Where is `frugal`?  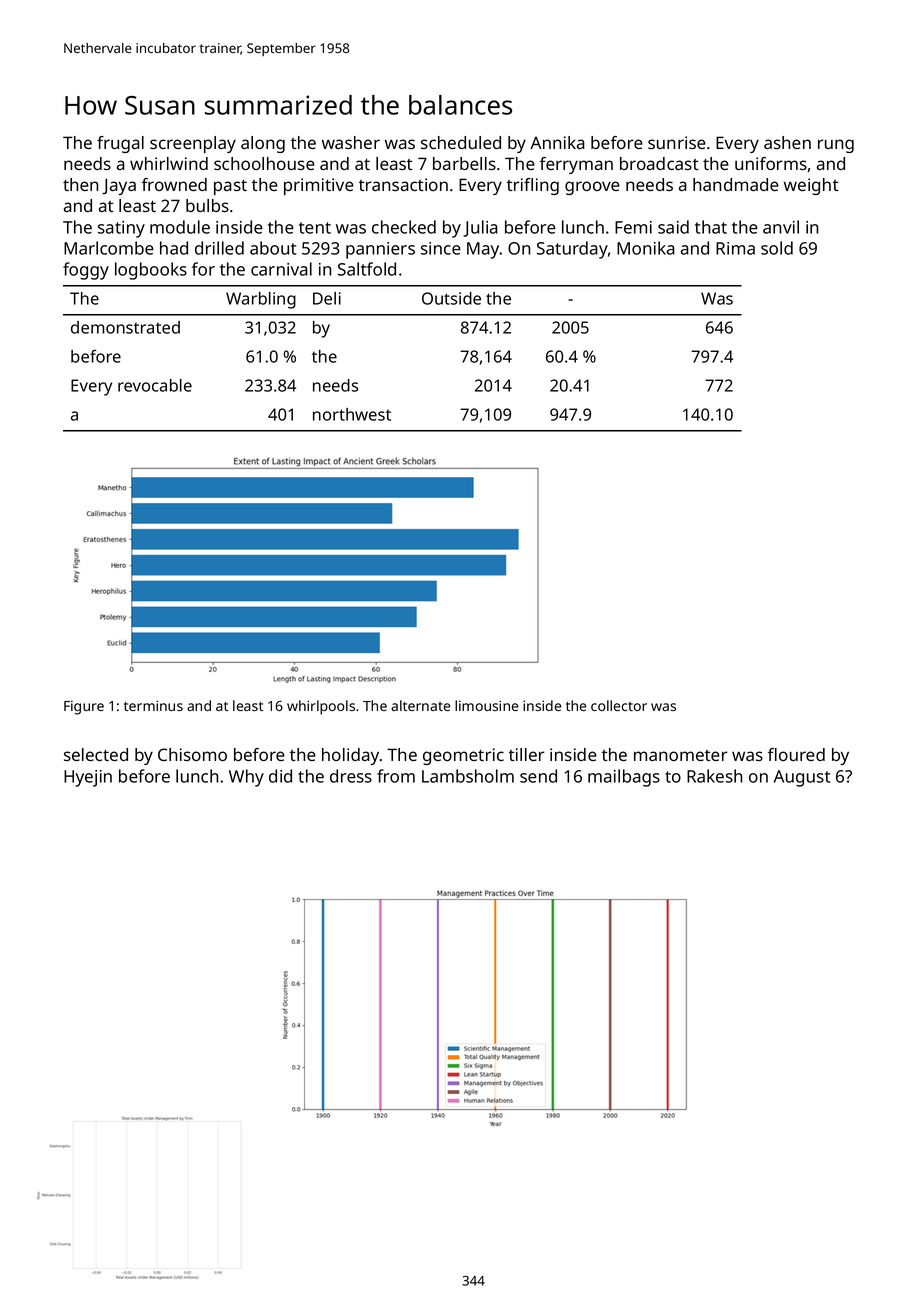
frugal is located at coordinates (120, 144).
